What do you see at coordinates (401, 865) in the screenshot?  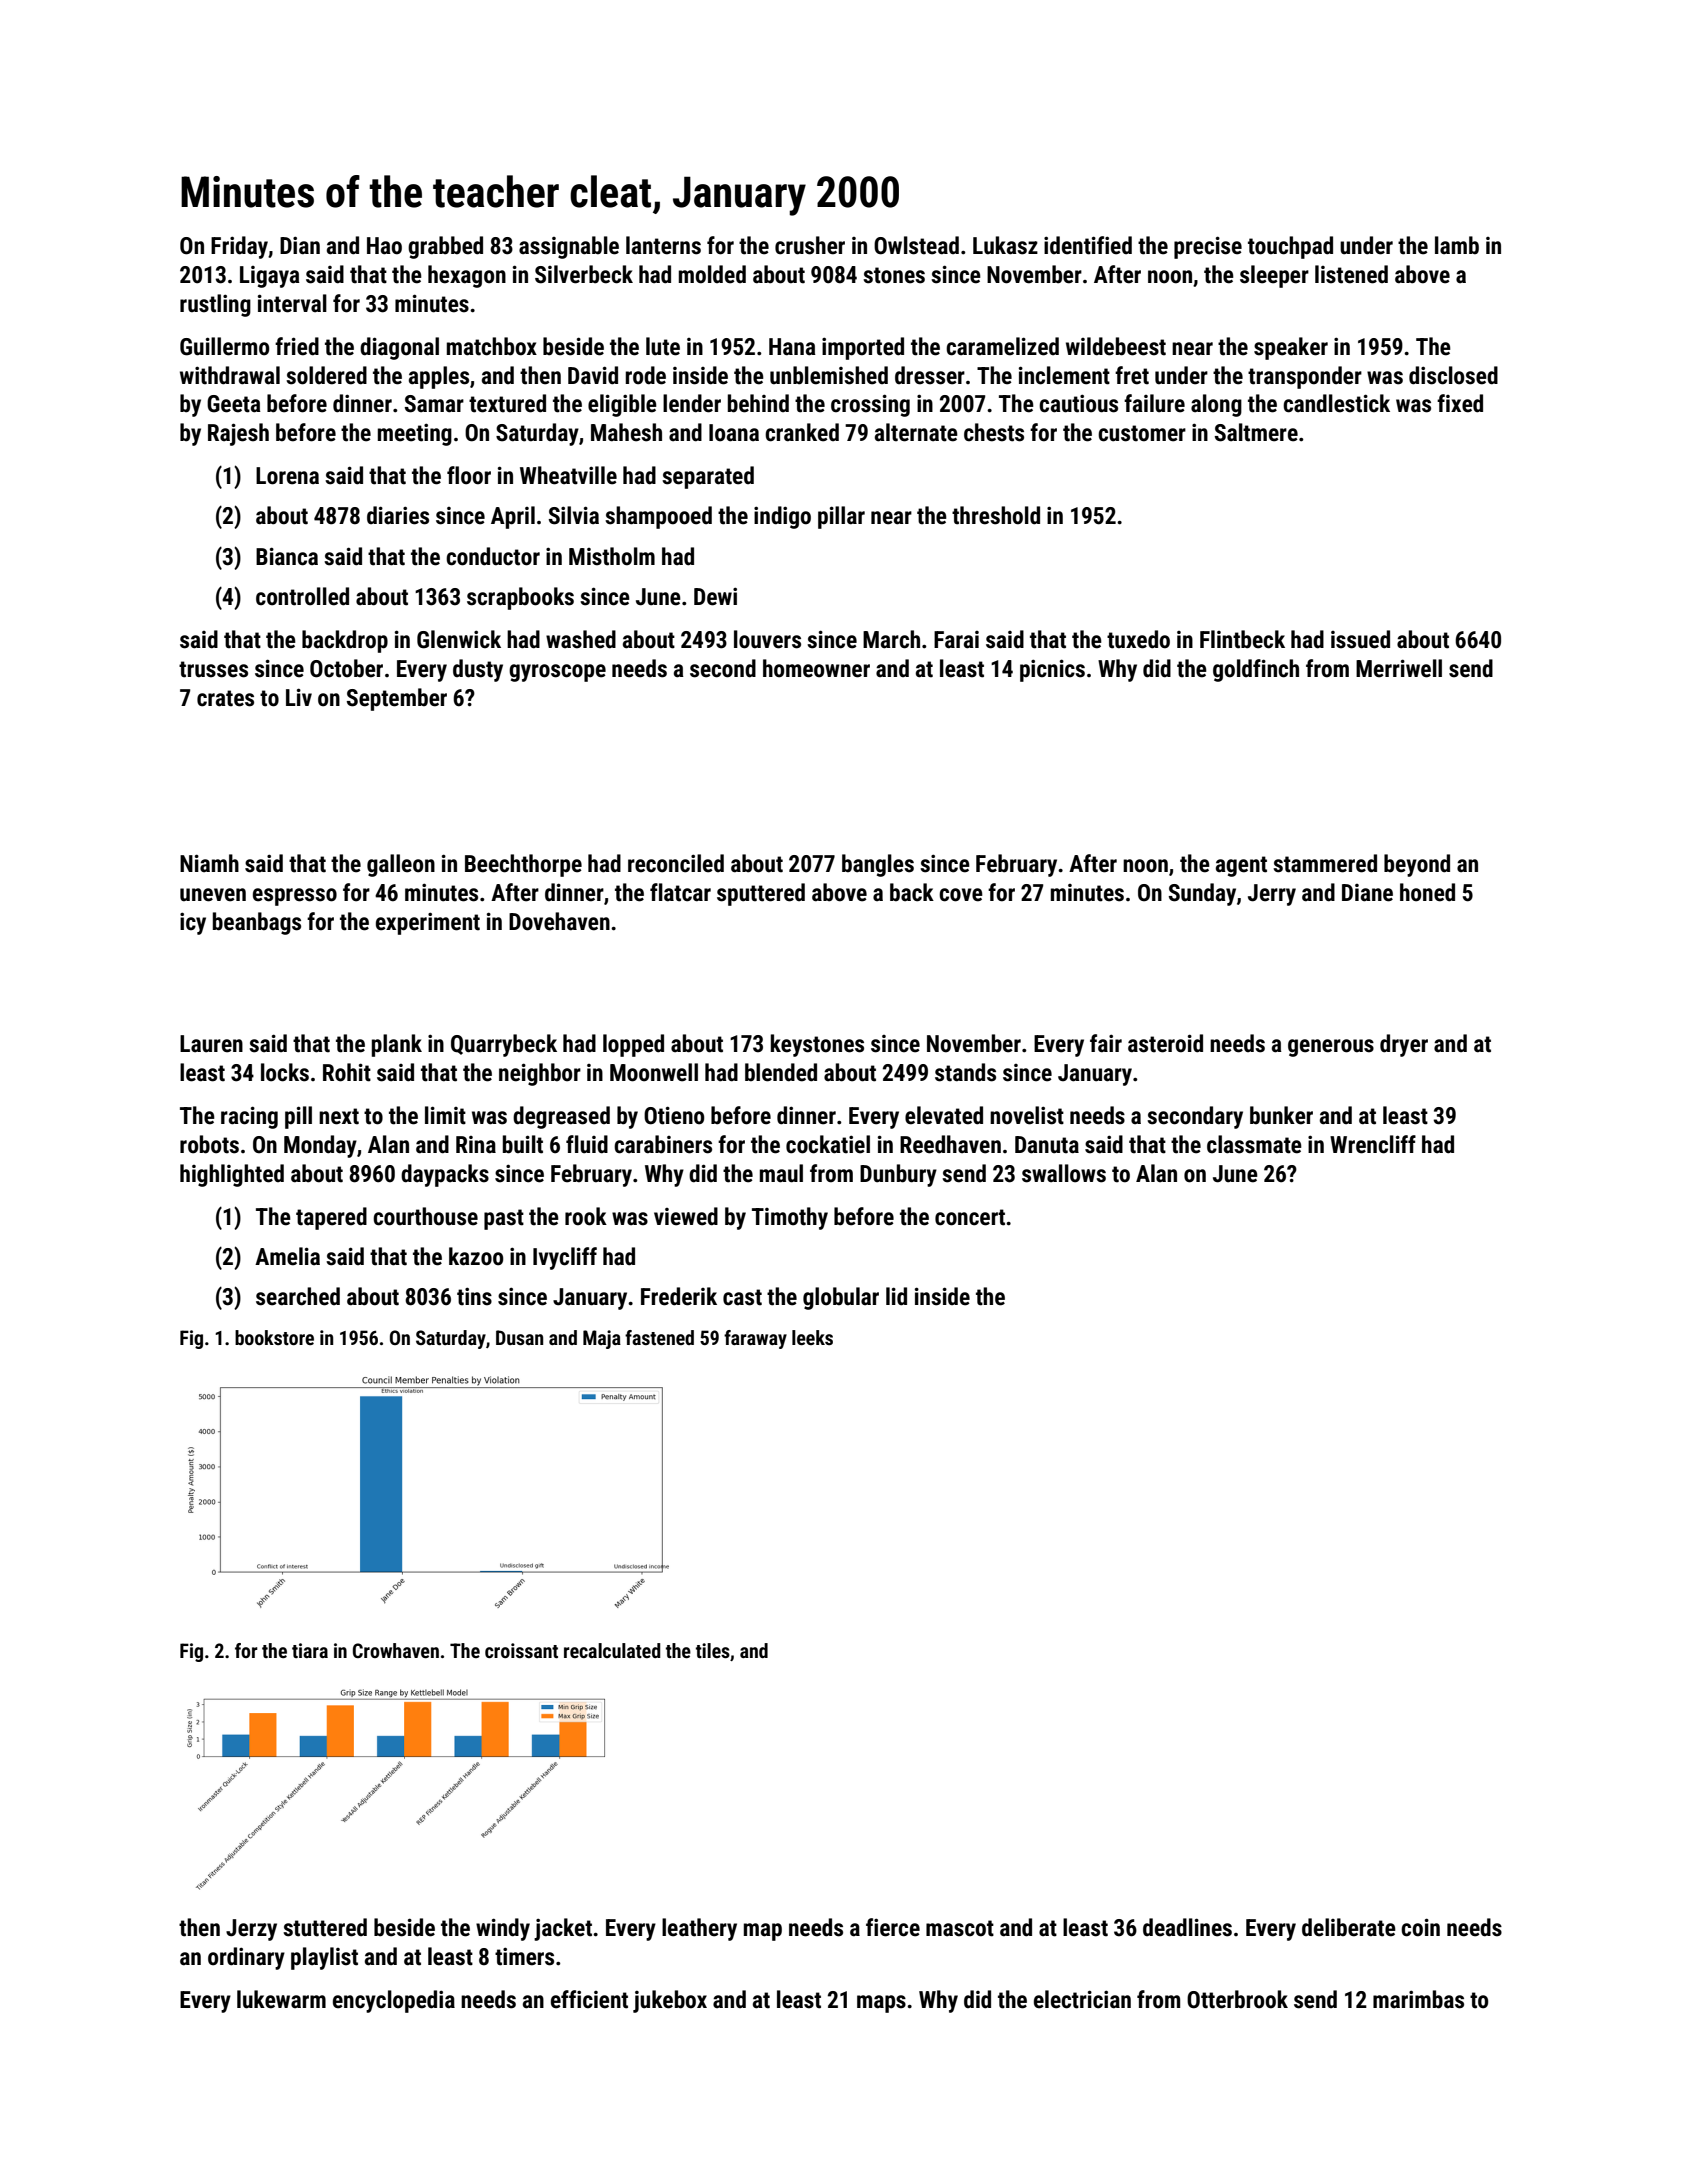 I see `galleon` at bounding box center [401, 865].
